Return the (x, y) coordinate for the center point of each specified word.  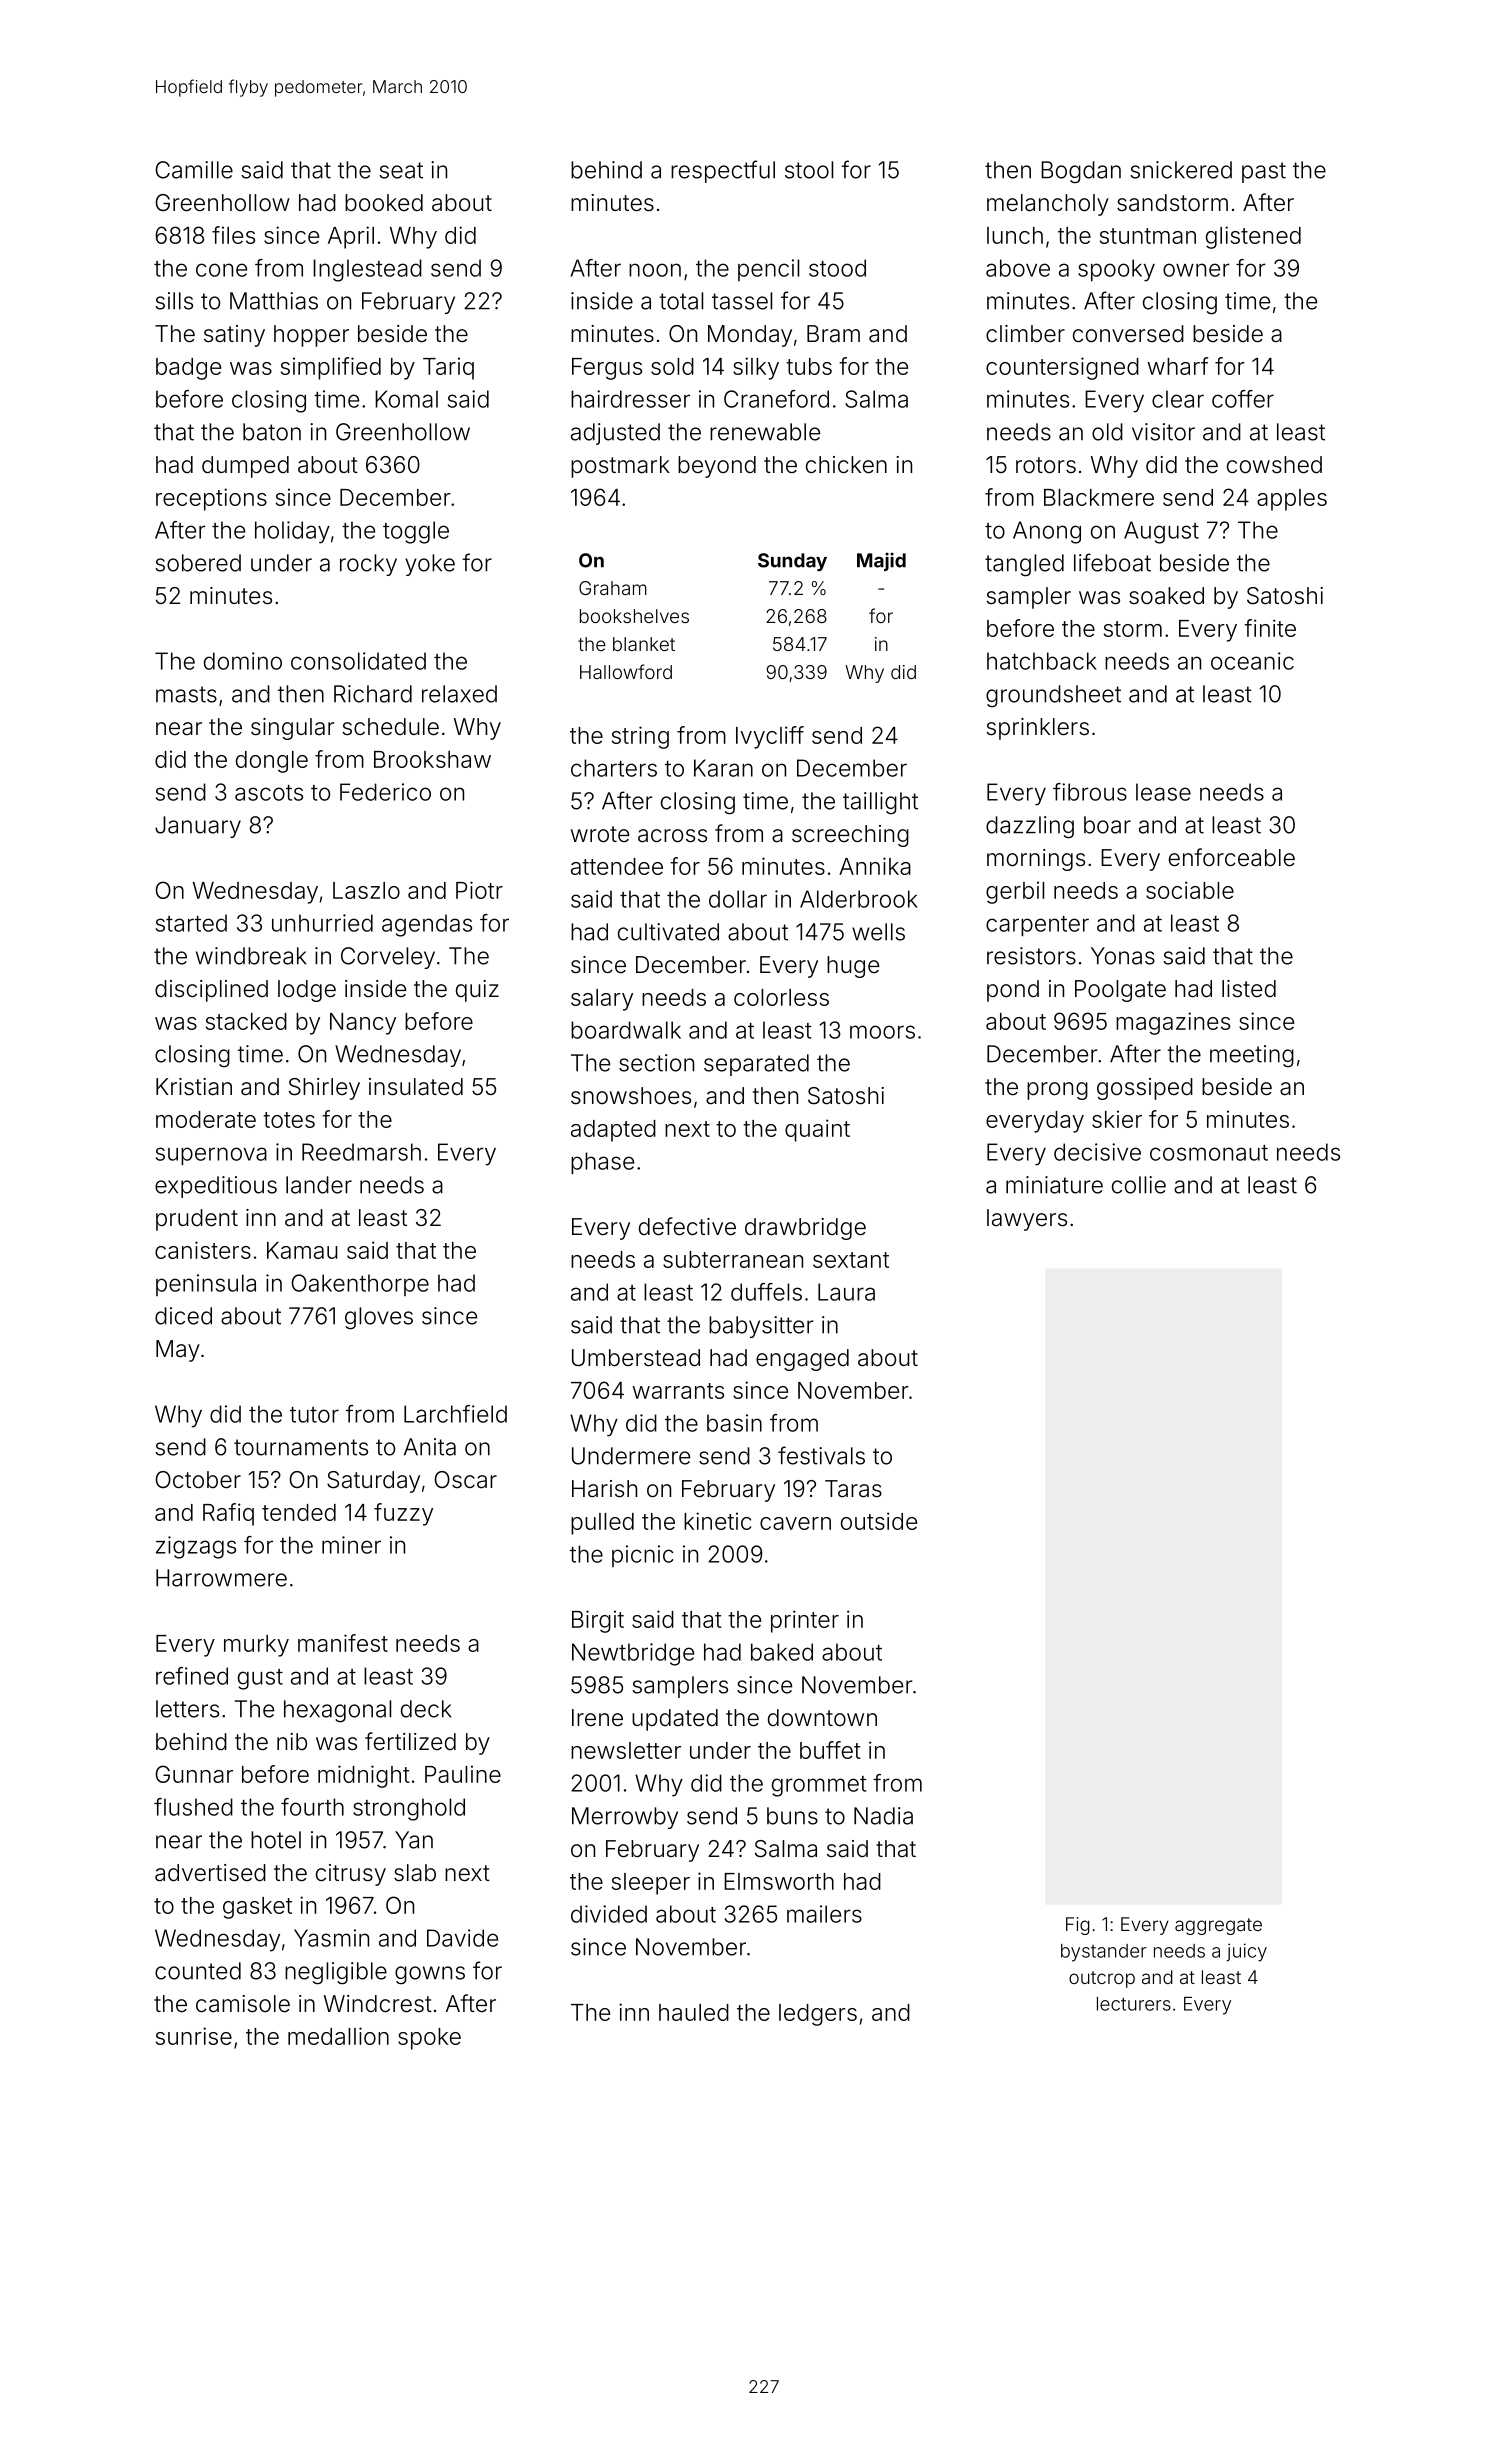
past (1264, 172)
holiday (292, 532)
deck (426, 1709)
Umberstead (636, 1358)
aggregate (1218, 1926)
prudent (197, 1220)
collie (1139, 1185)
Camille (194, 170)
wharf (1178, 366)
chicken (846, 465)
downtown (822, 1718)
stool (809, 170)
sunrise (194, 2036)
